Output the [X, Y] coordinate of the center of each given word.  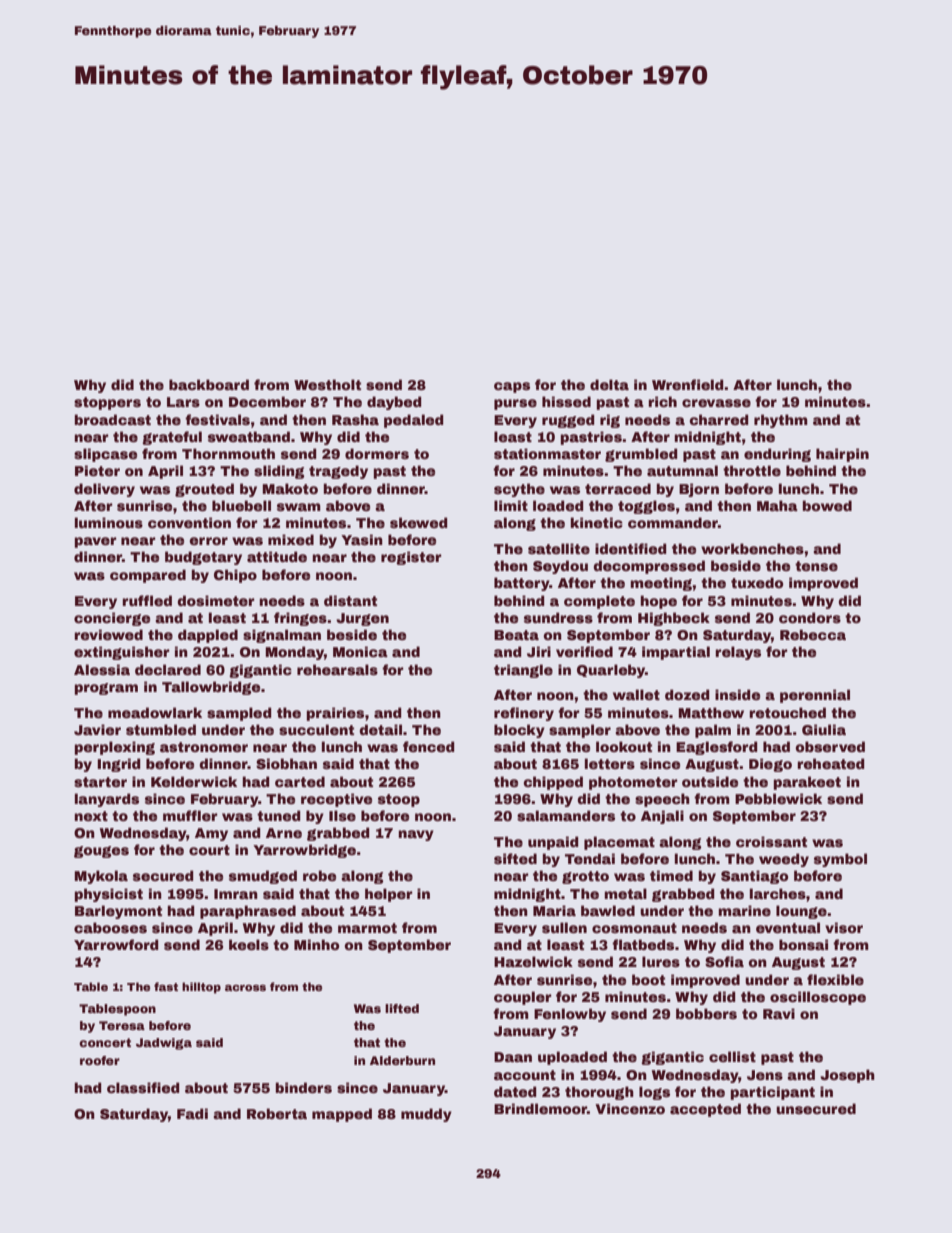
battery [521, 584]
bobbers [706, 1013]
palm [713, 731]
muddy [426, 1115]
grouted [204, 490]
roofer [100, 1060]
